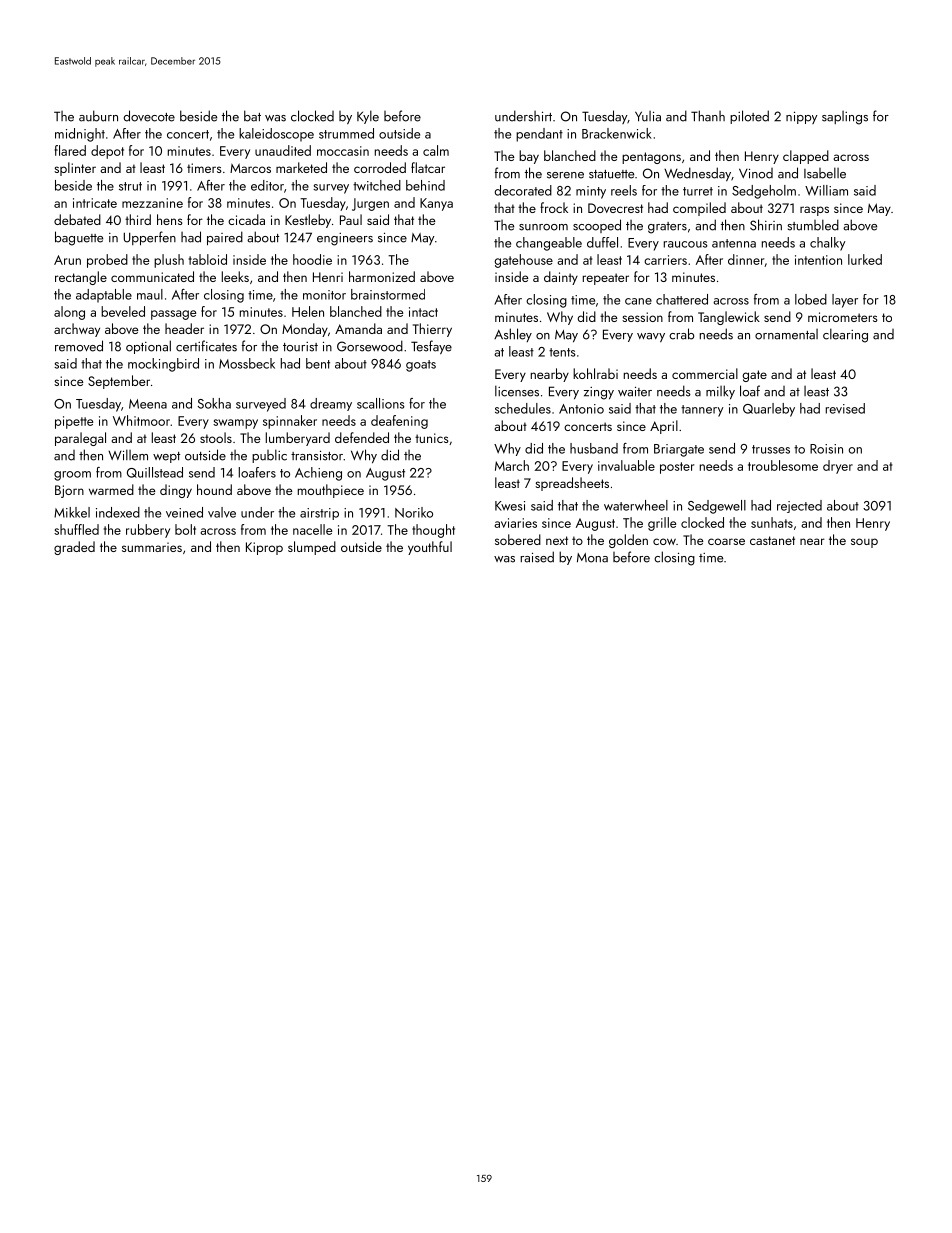 This document has width=952, height=1233. What do you see at coordinates (806, 157) in the document?
I see `clapped` at bounding box center [806, 157].
